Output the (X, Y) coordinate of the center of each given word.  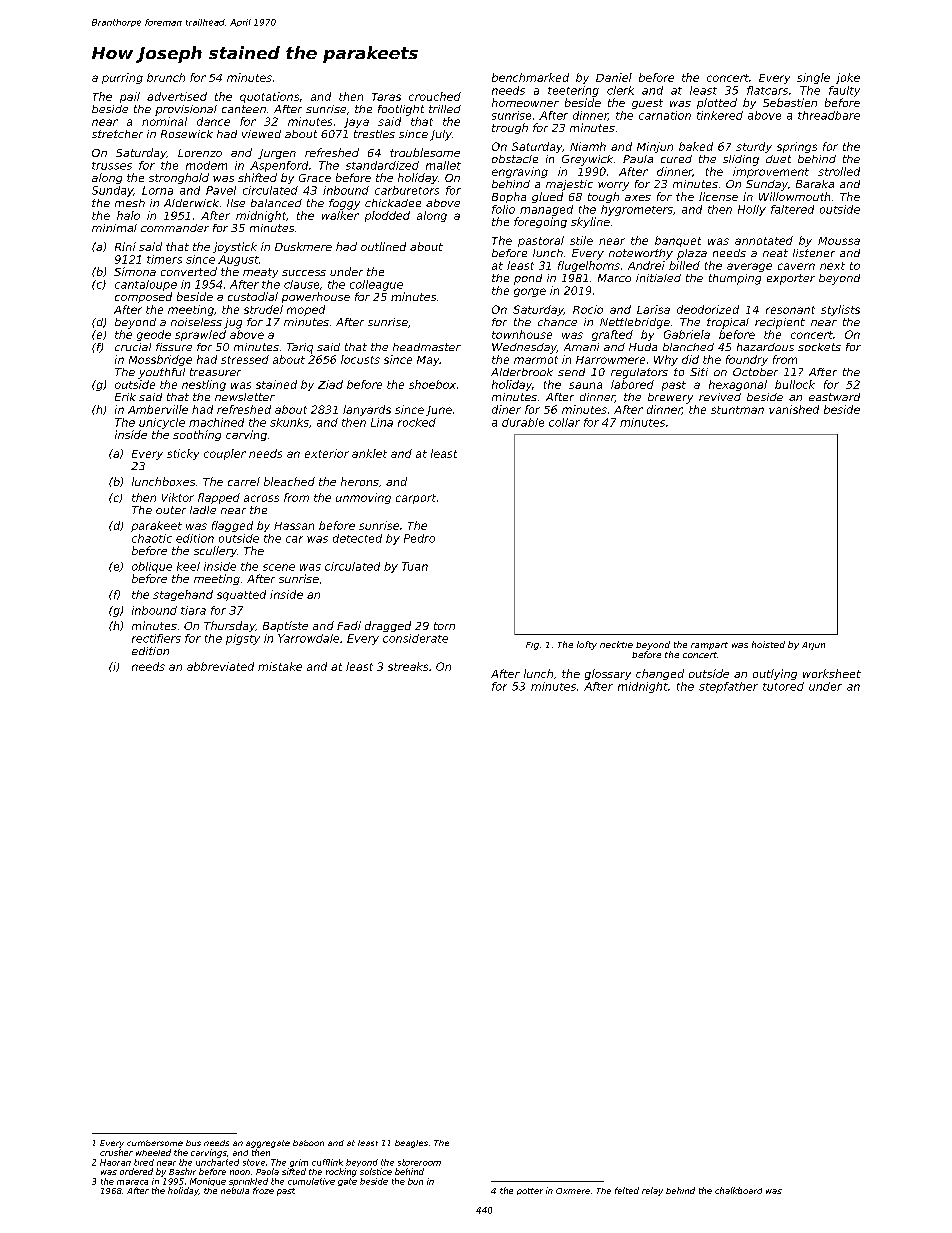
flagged (232, 526)
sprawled (200, 335)
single (813, 78)
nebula (235, 1190)
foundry (747, 360)
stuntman (737, 410)
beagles (411, 1144)
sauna (585, 385)
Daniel (614, 77)
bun (415, 1181)
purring (122, 78)
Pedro (419, 538)
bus (193, 1143)
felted (627, 1190)
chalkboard (738, 1190)
